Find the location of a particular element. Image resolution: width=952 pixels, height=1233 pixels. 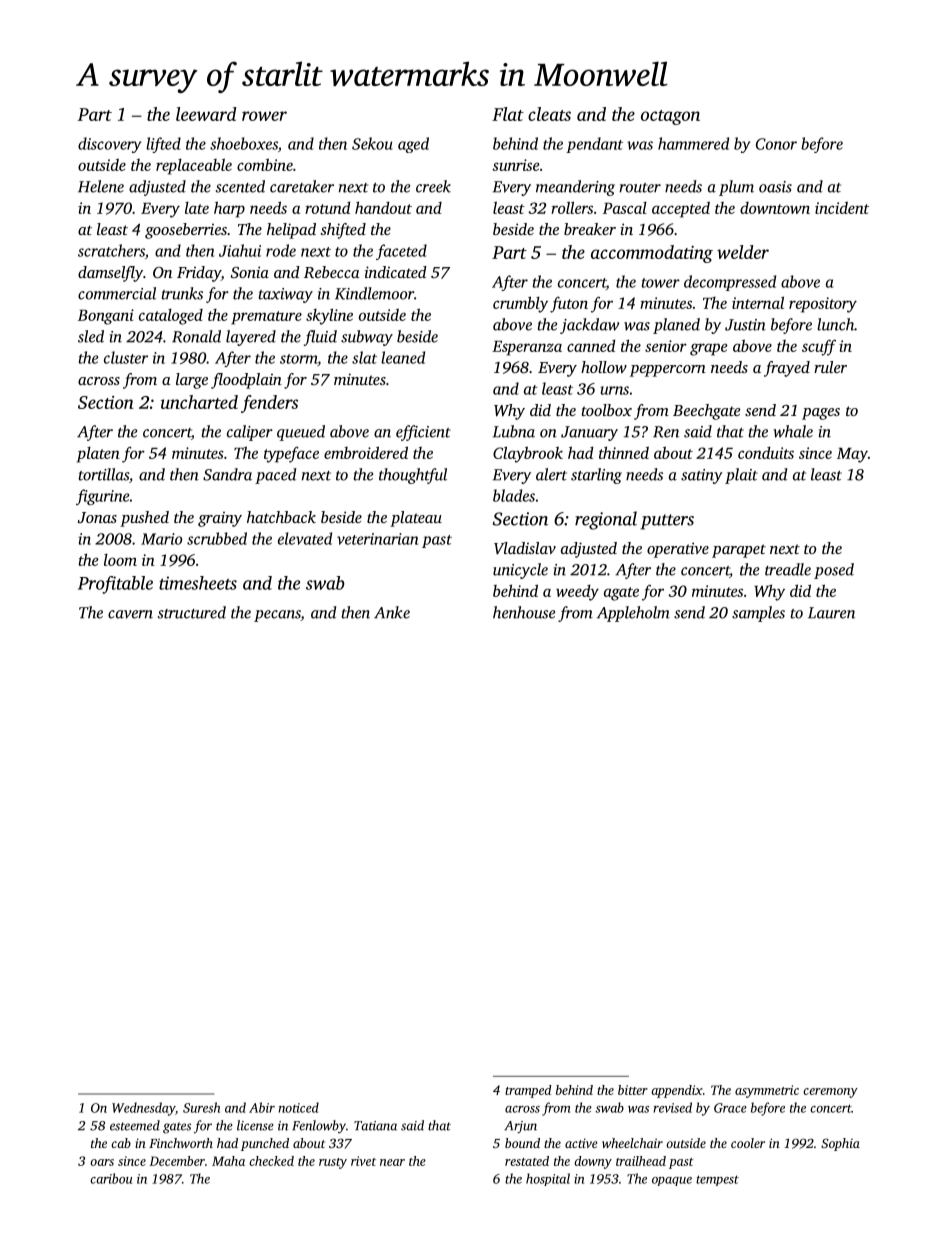

tempest is located at coordinates (717, 1180).
